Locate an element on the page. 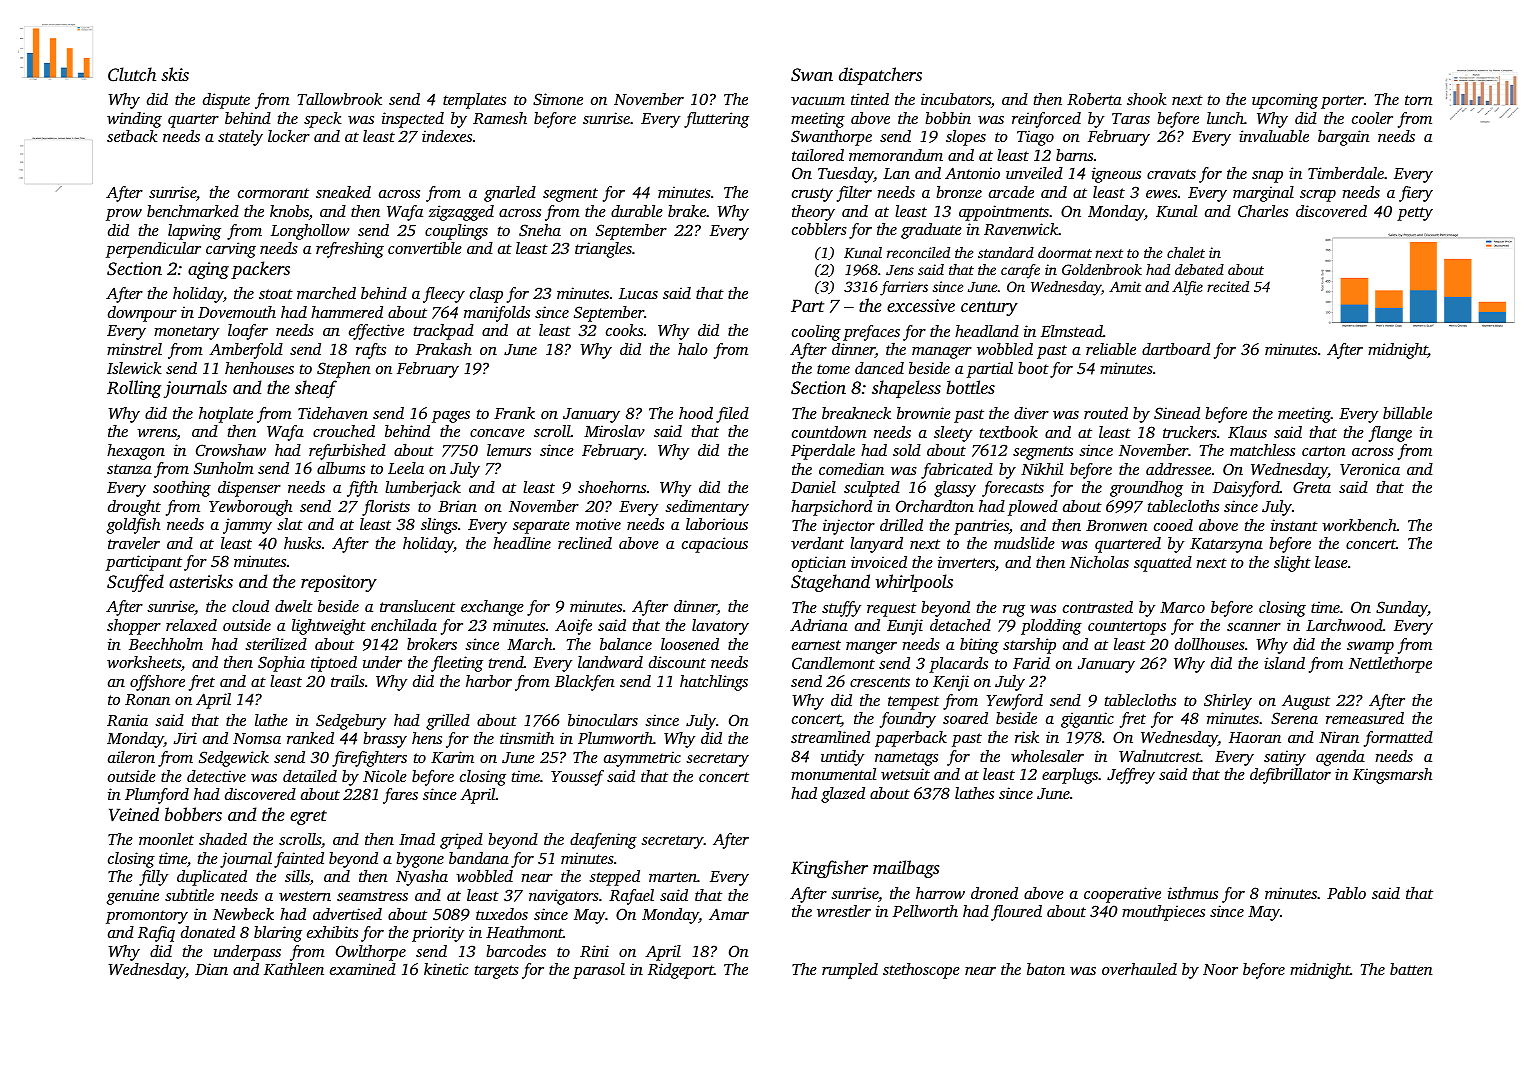 The image size is (1540, 1089). Aoife is located at coordinates (573, 627).
